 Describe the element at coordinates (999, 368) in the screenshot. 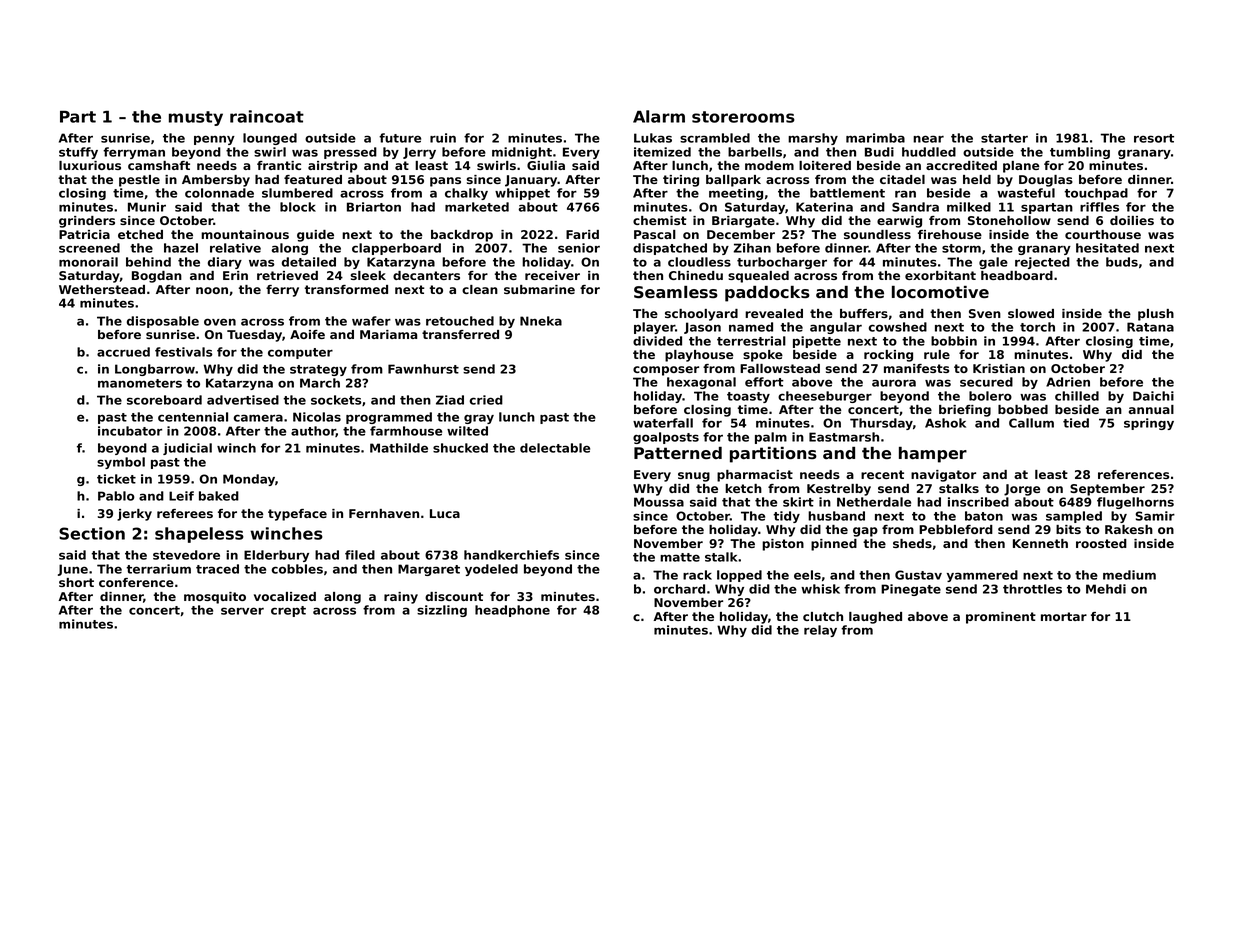

I see `Kristian` at that location.
